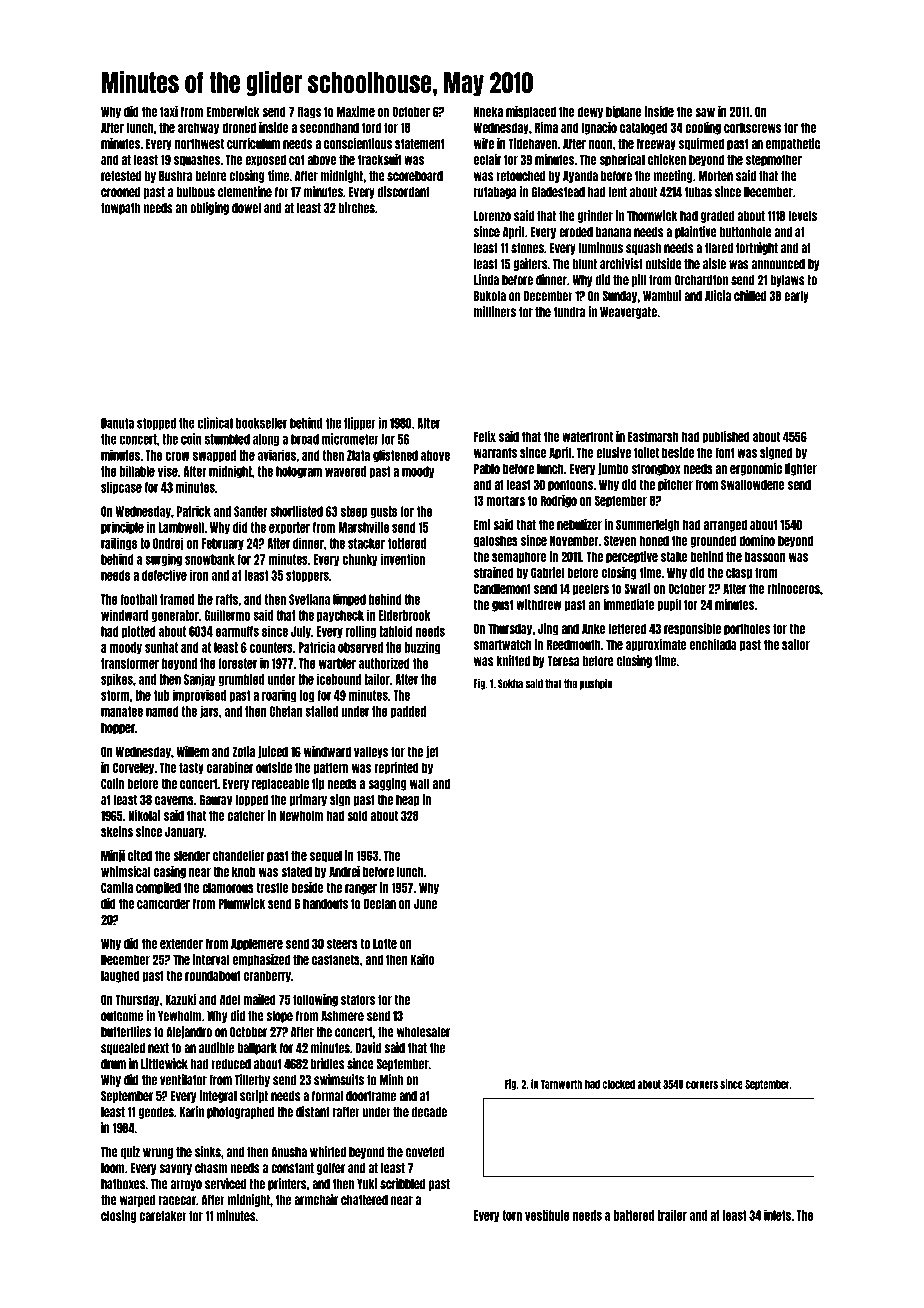 The image size is (924, 1308). I want to click on Weavergate, so click(628, 313).
